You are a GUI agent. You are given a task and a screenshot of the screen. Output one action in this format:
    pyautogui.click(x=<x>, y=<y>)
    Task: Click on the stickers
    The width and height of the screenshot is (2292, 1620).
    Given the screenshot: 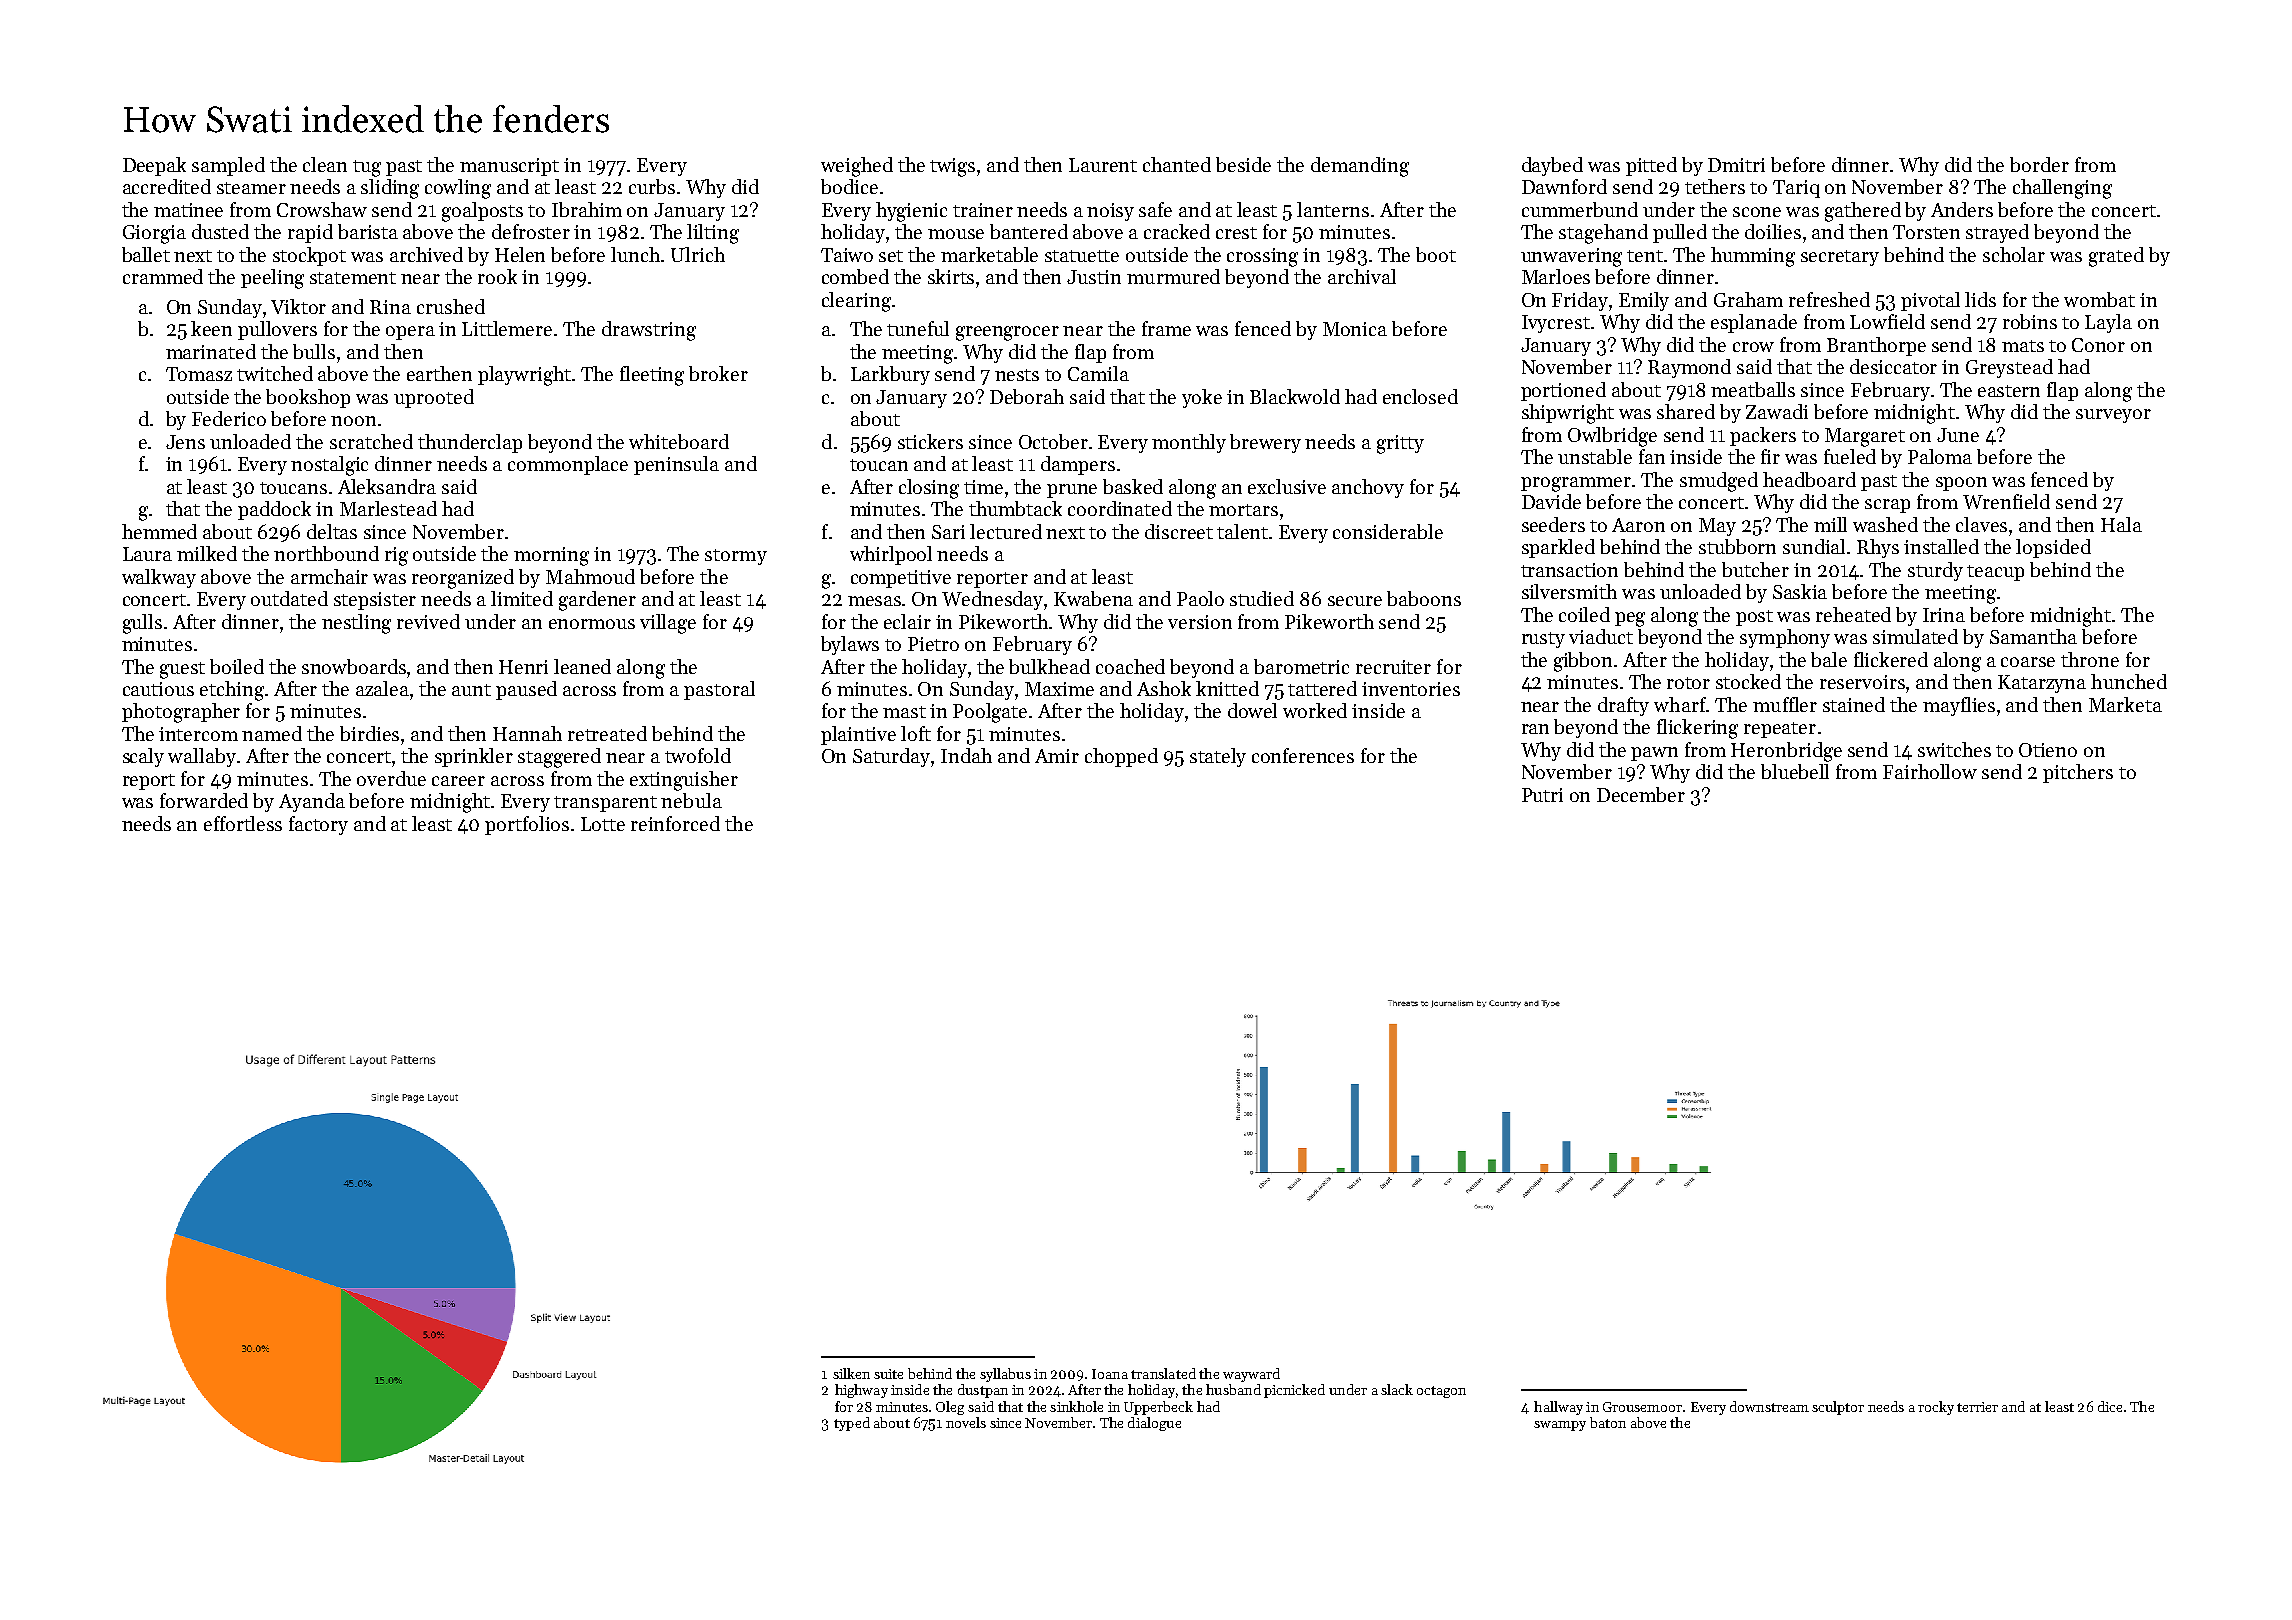 What is the action you would take?
    pyautogui.click(x=930, y=441)
